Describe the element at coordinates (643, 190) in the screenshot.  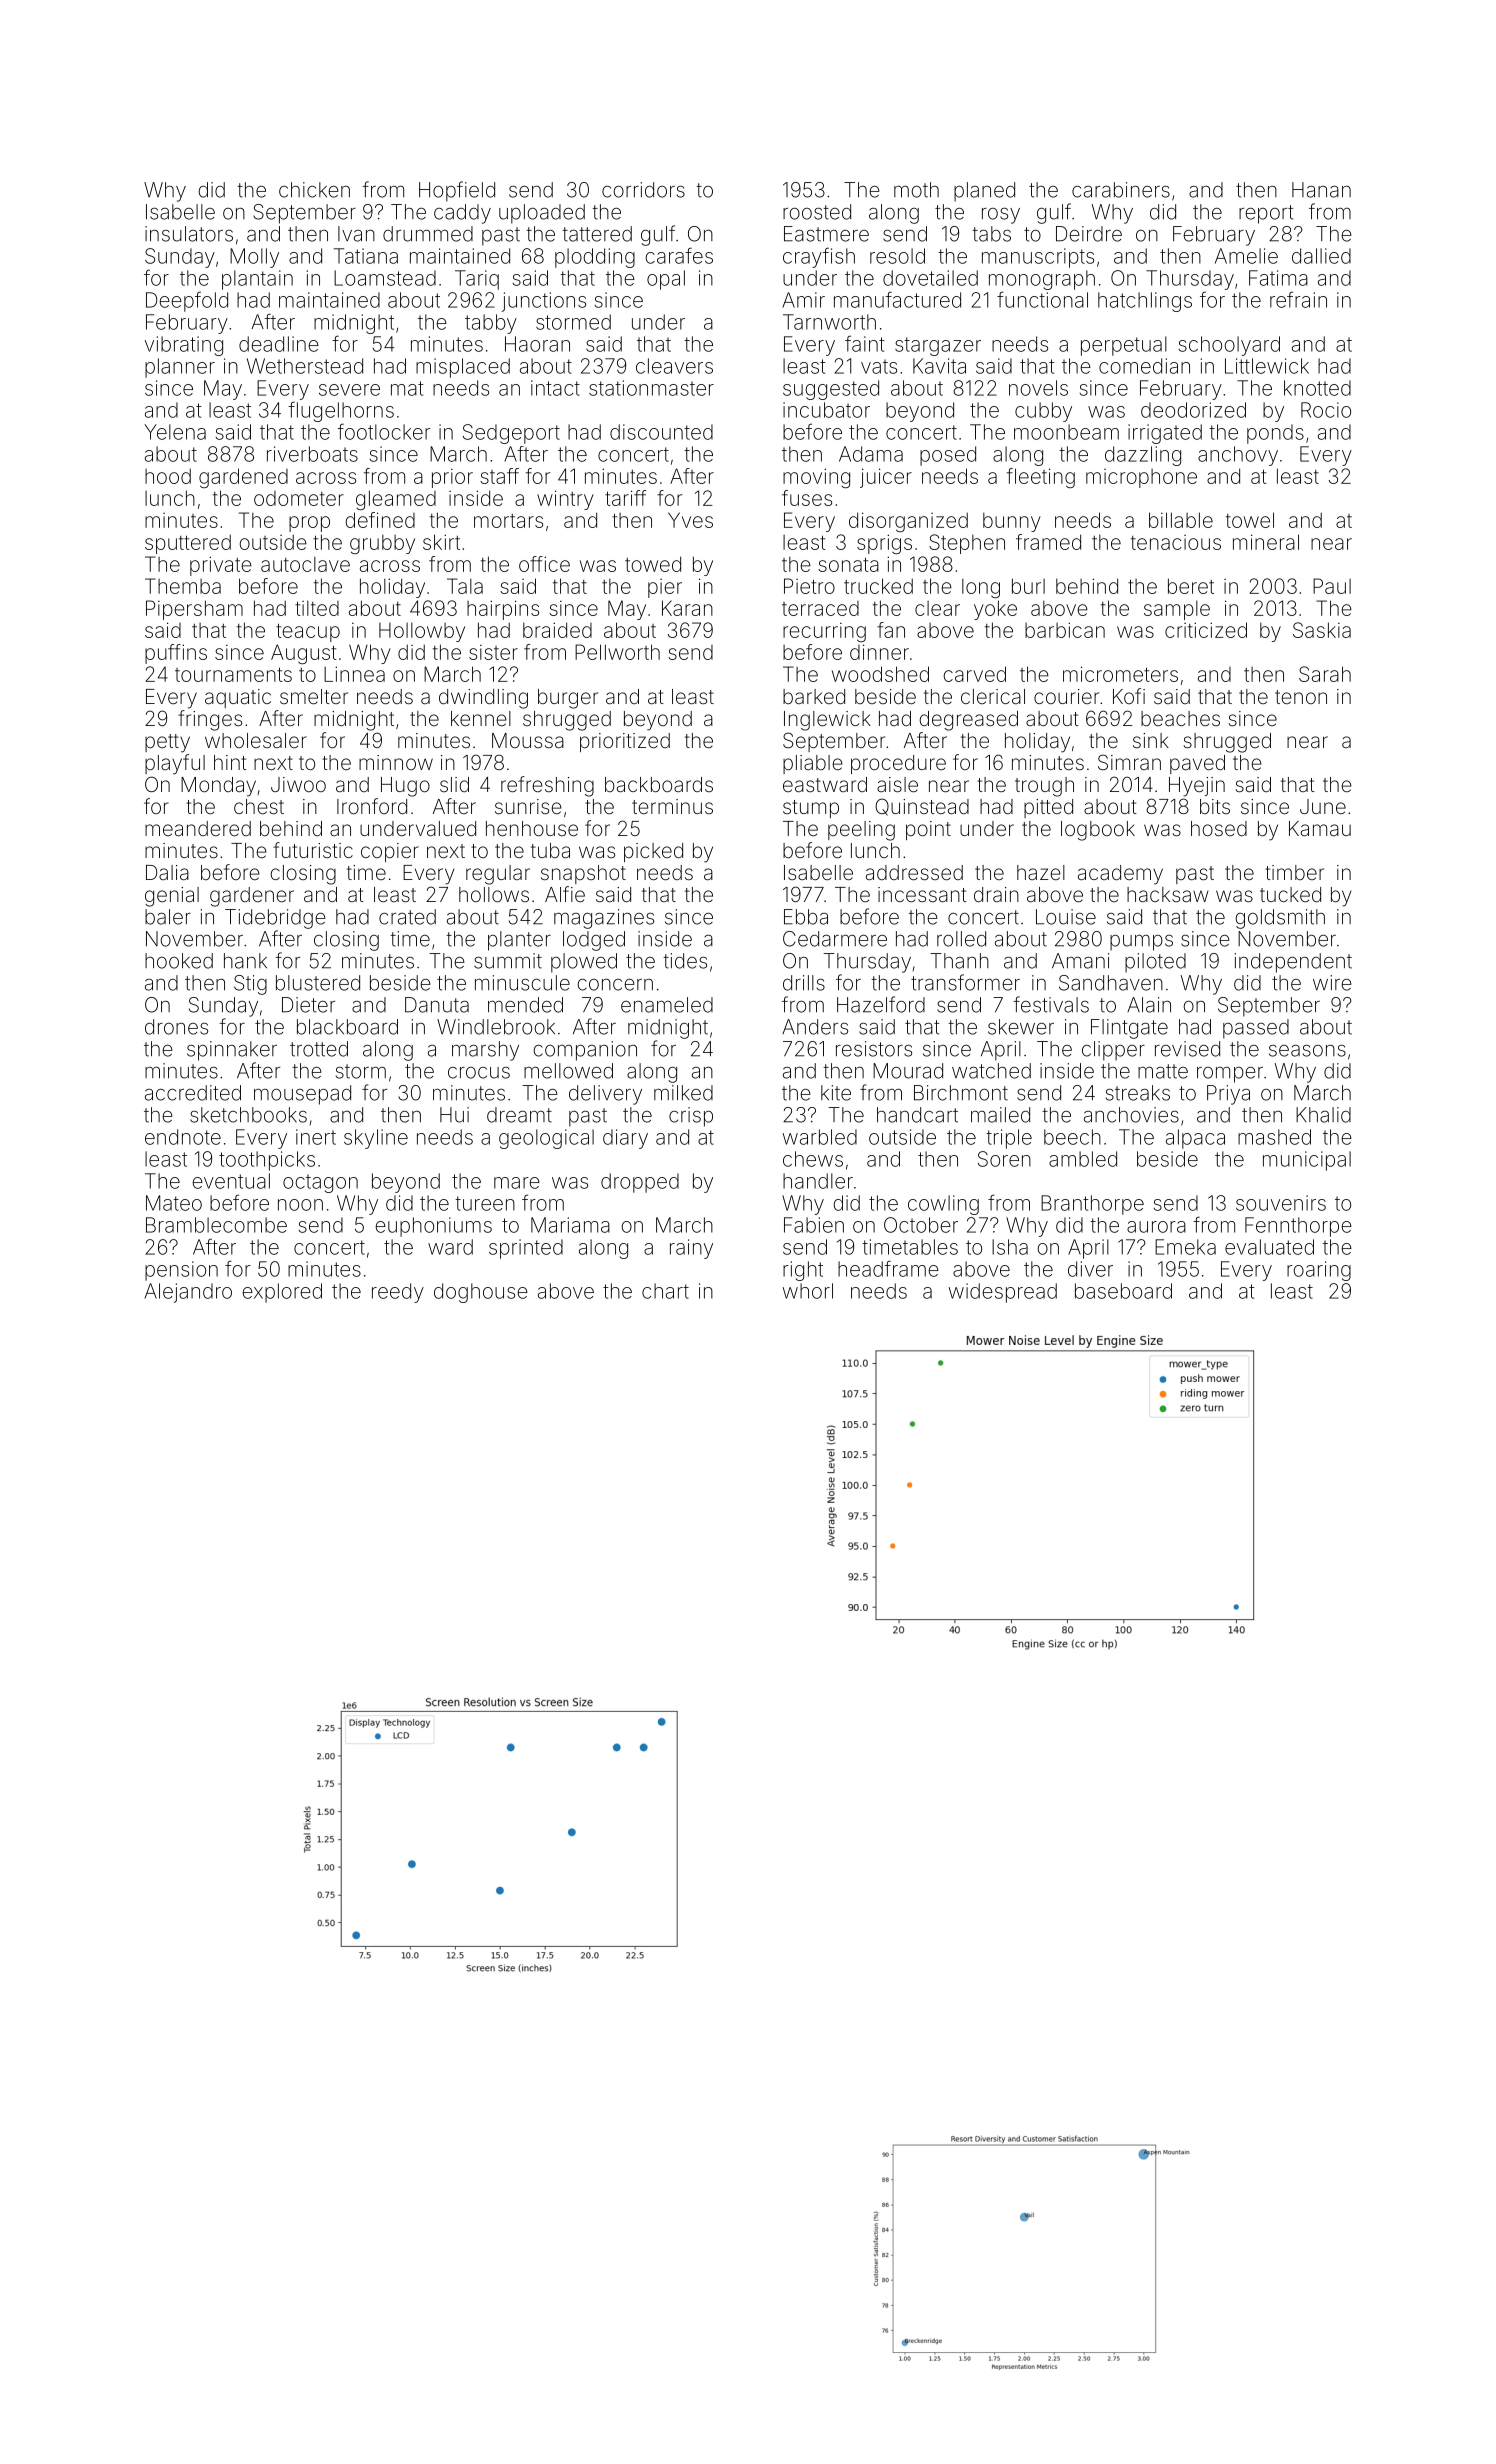
I see `corridors` at that location.
